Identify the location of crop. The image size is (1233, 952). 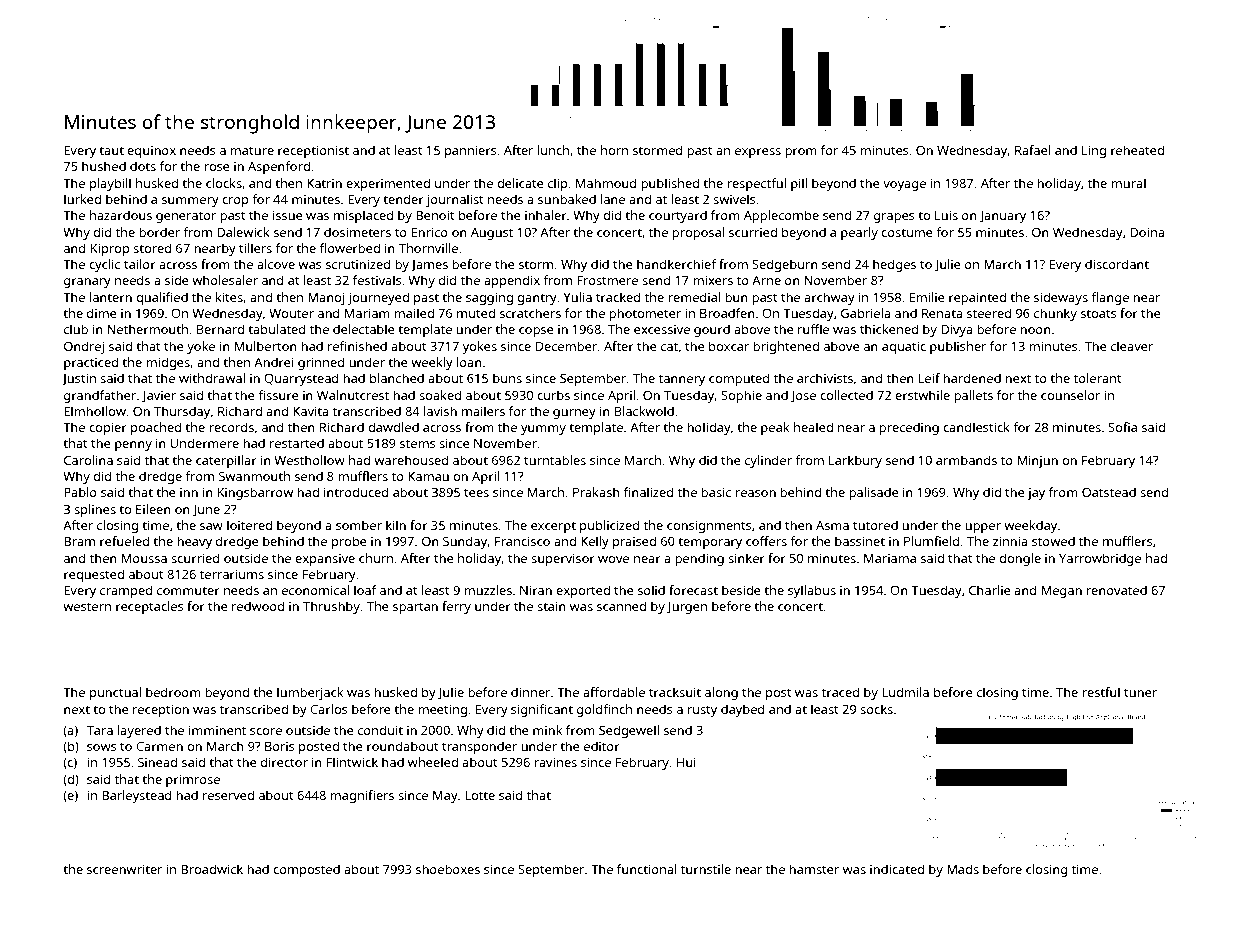
(235, 202).
